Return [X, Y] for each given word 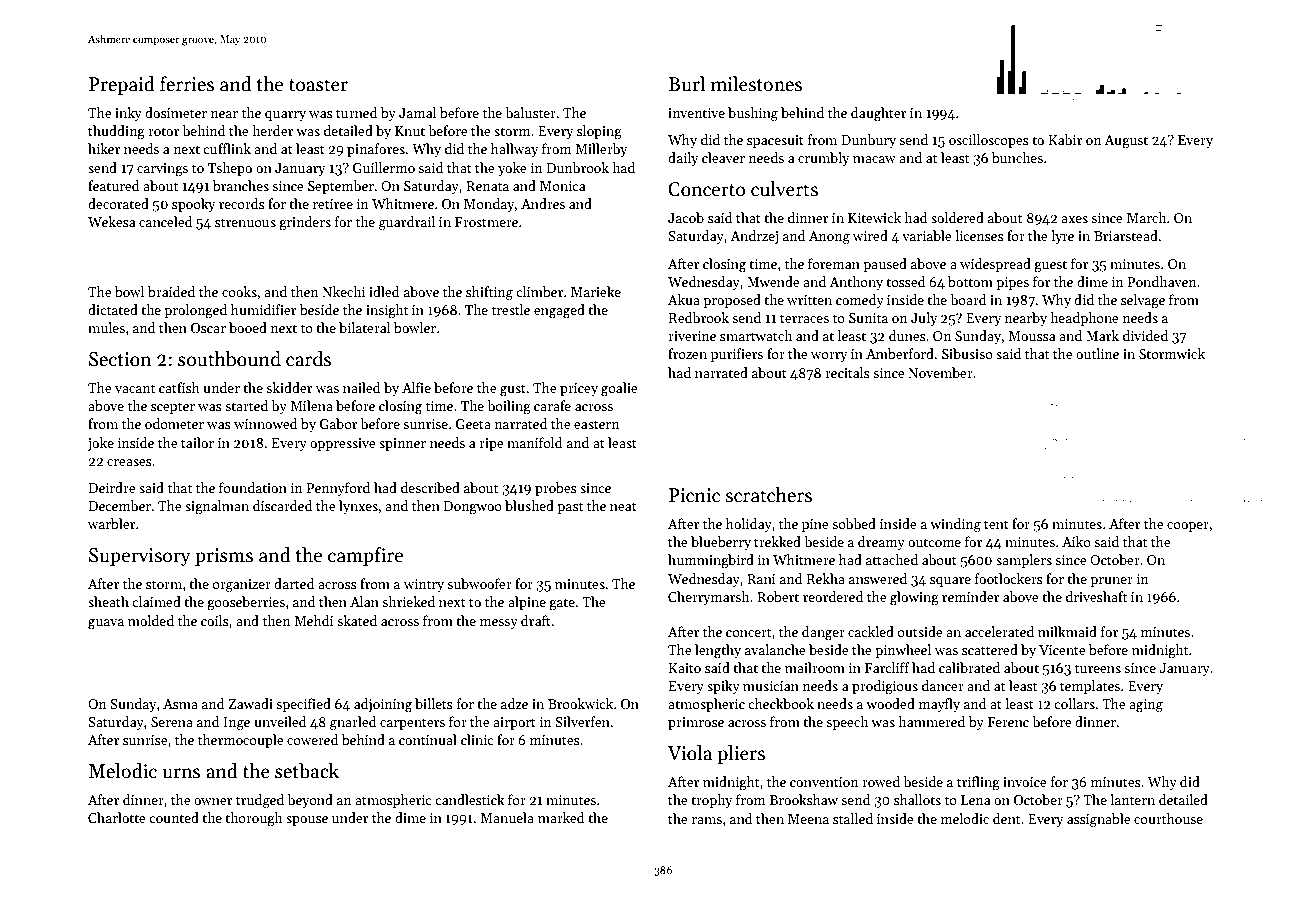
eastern [596, 424]
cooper [1188, 527]
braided [171, 291]
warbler [111, 523]
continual [428, 739]
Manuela [507, 817]
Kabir [1065, 139]
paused [885, 265]
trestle [511, 309]
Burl [686, 84]
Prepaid [122, 85]
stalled [853, 818]
